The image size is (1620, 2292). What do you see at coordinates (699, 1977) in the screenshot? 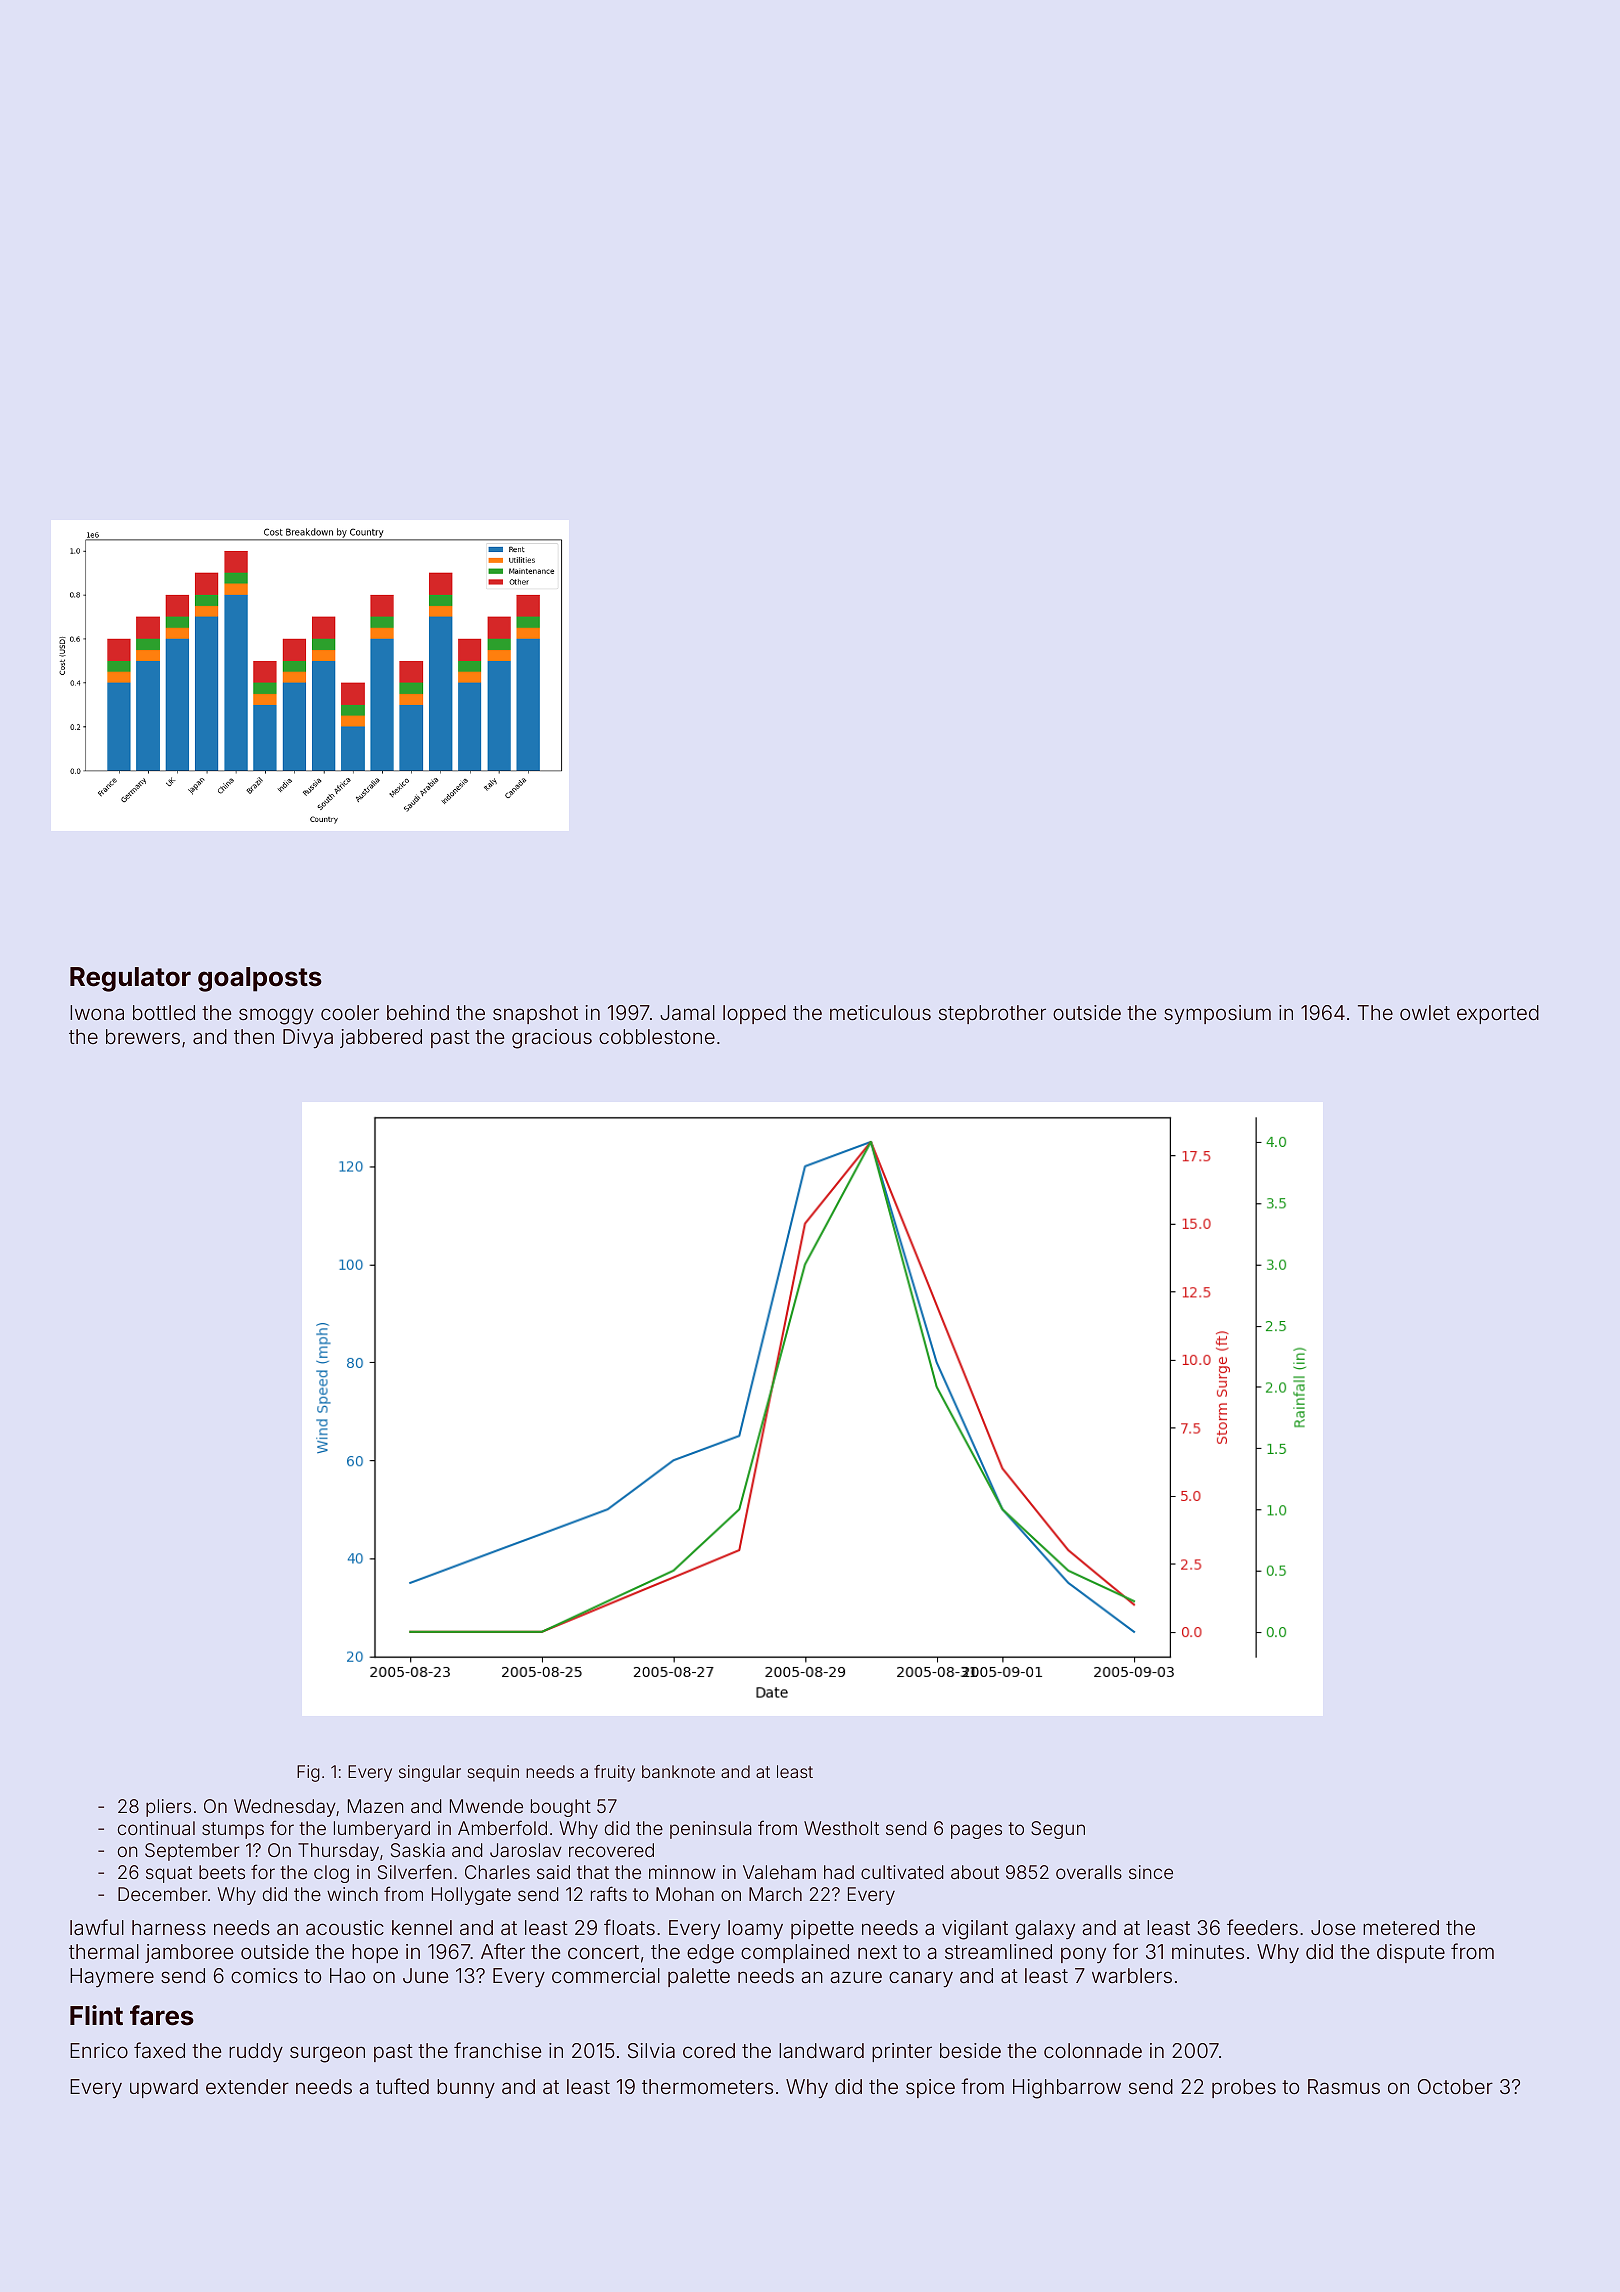
I see `palette` at bounding box center [699, 1977].
